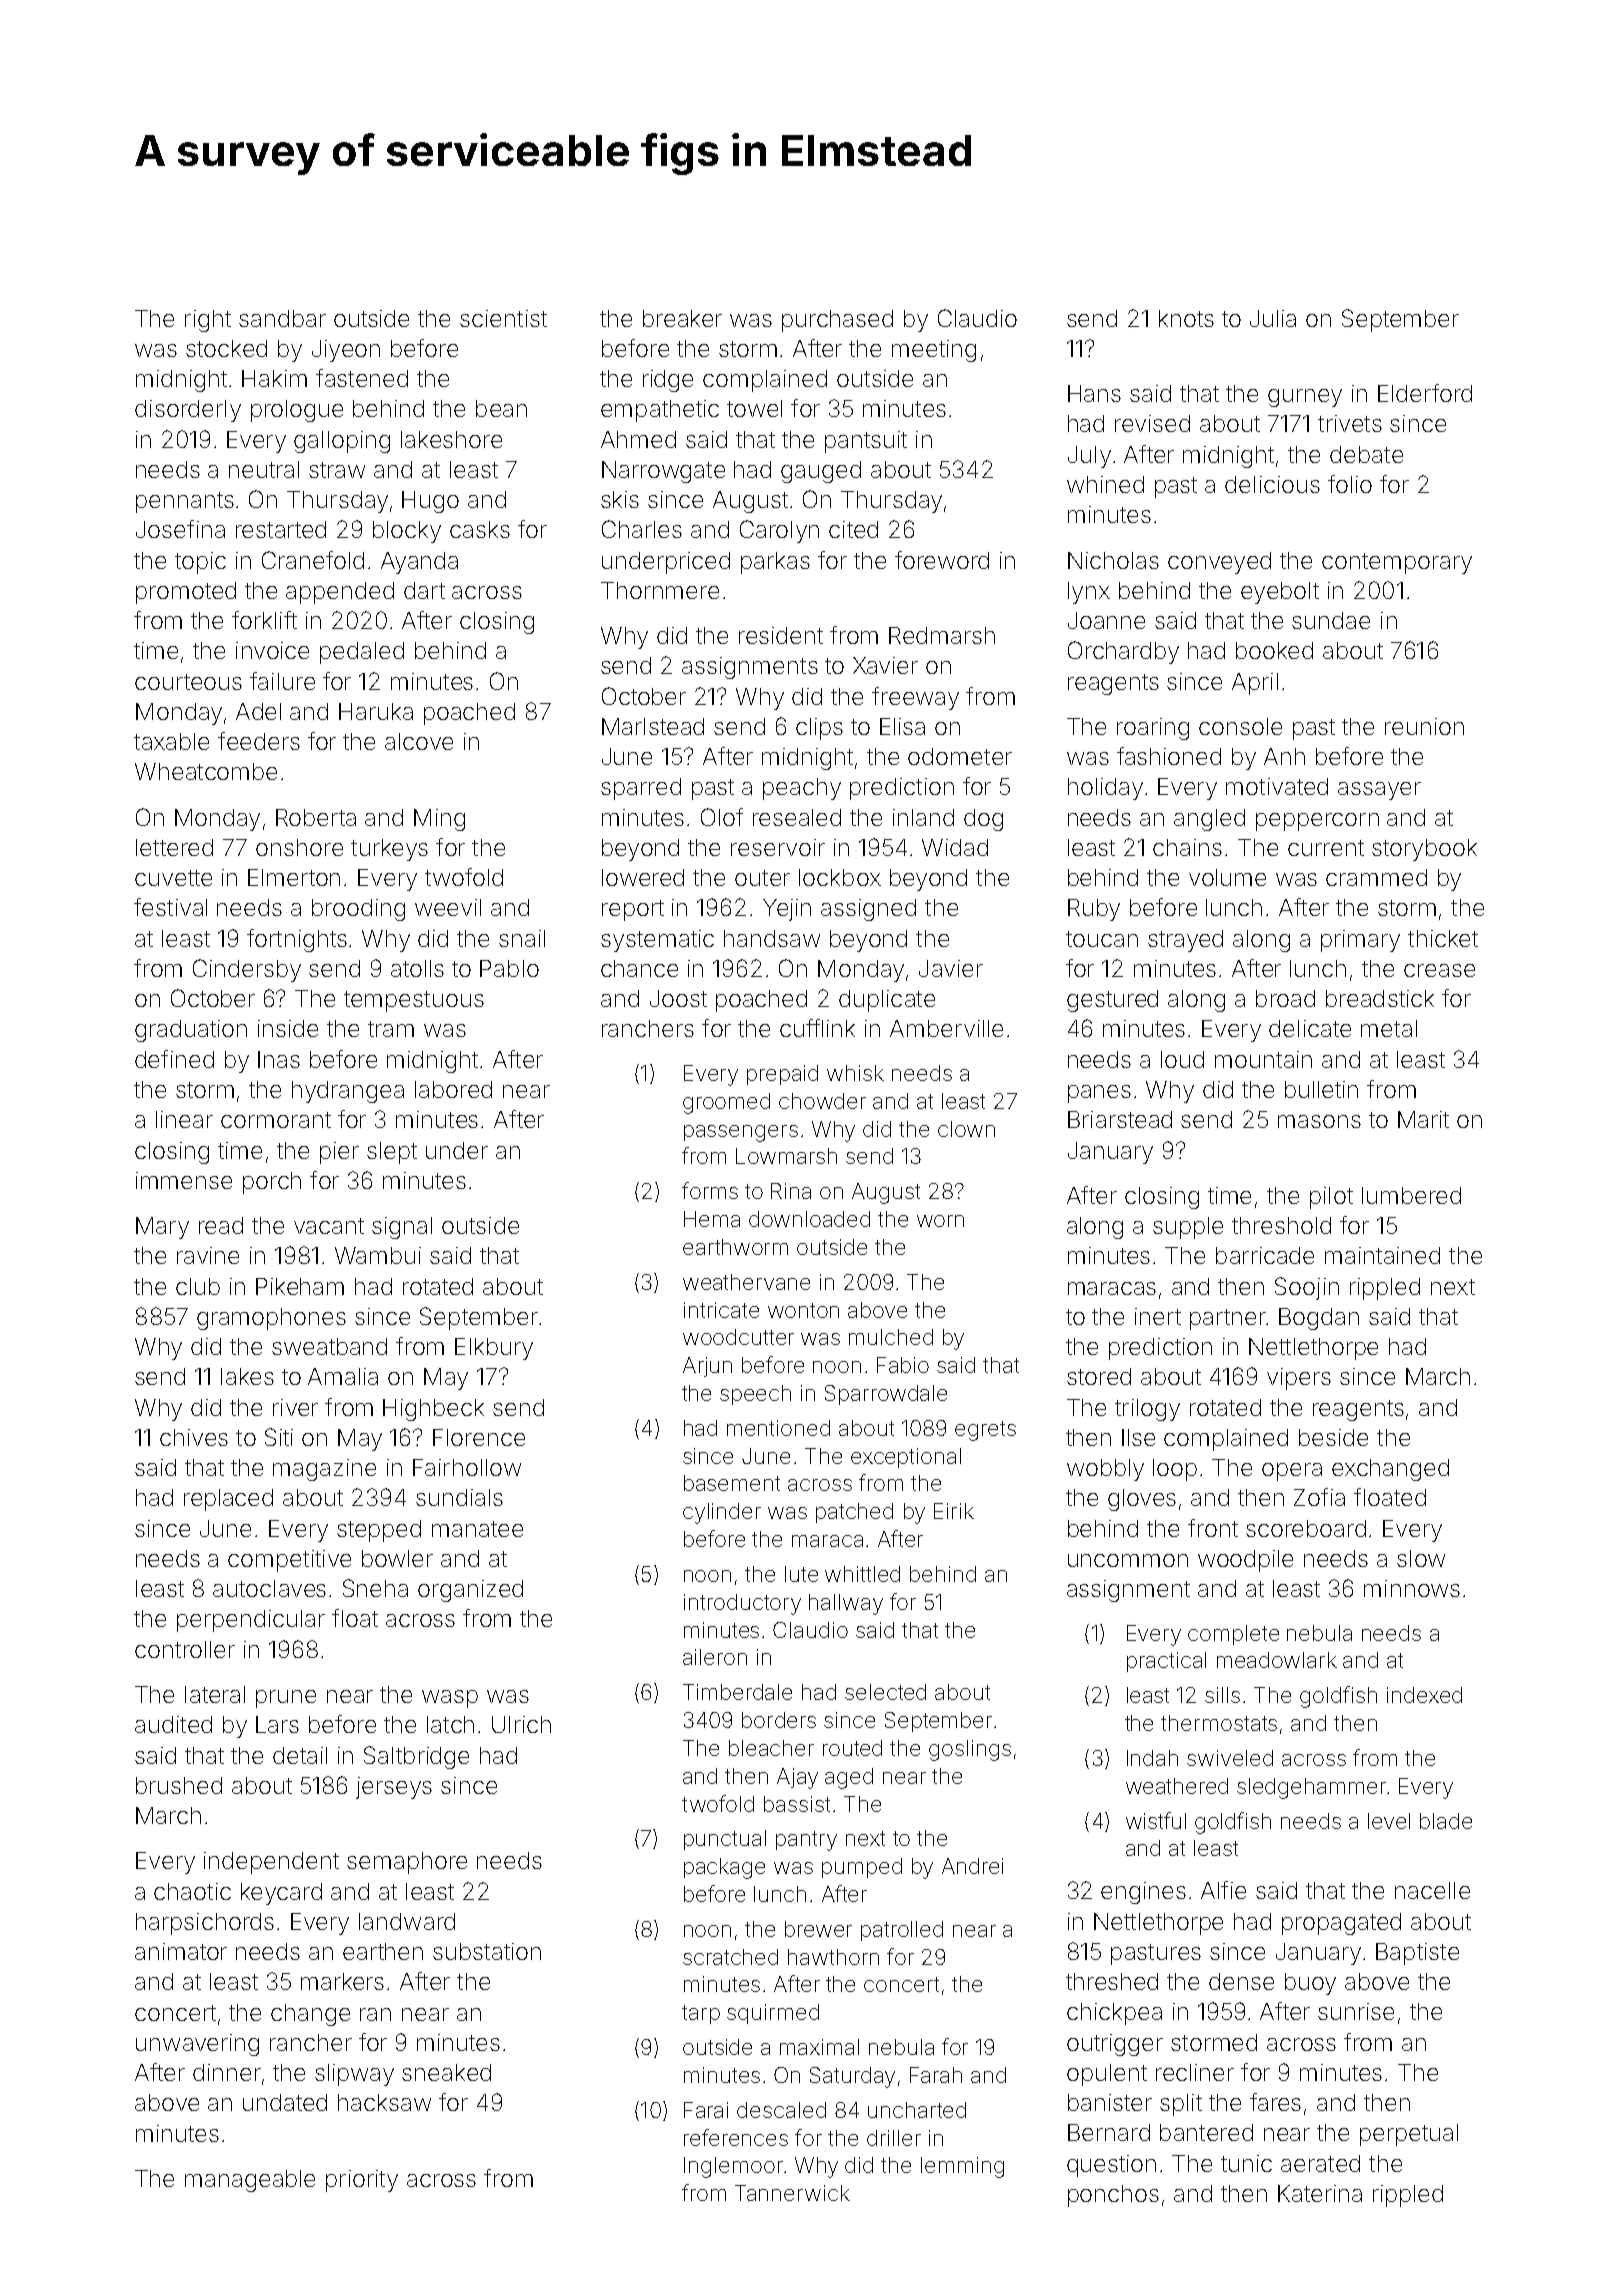 The height and width of the document is (2292, 1620). Describe the element at coordinates (1409, 2135) in the document. I see `perpetual` at that location.
